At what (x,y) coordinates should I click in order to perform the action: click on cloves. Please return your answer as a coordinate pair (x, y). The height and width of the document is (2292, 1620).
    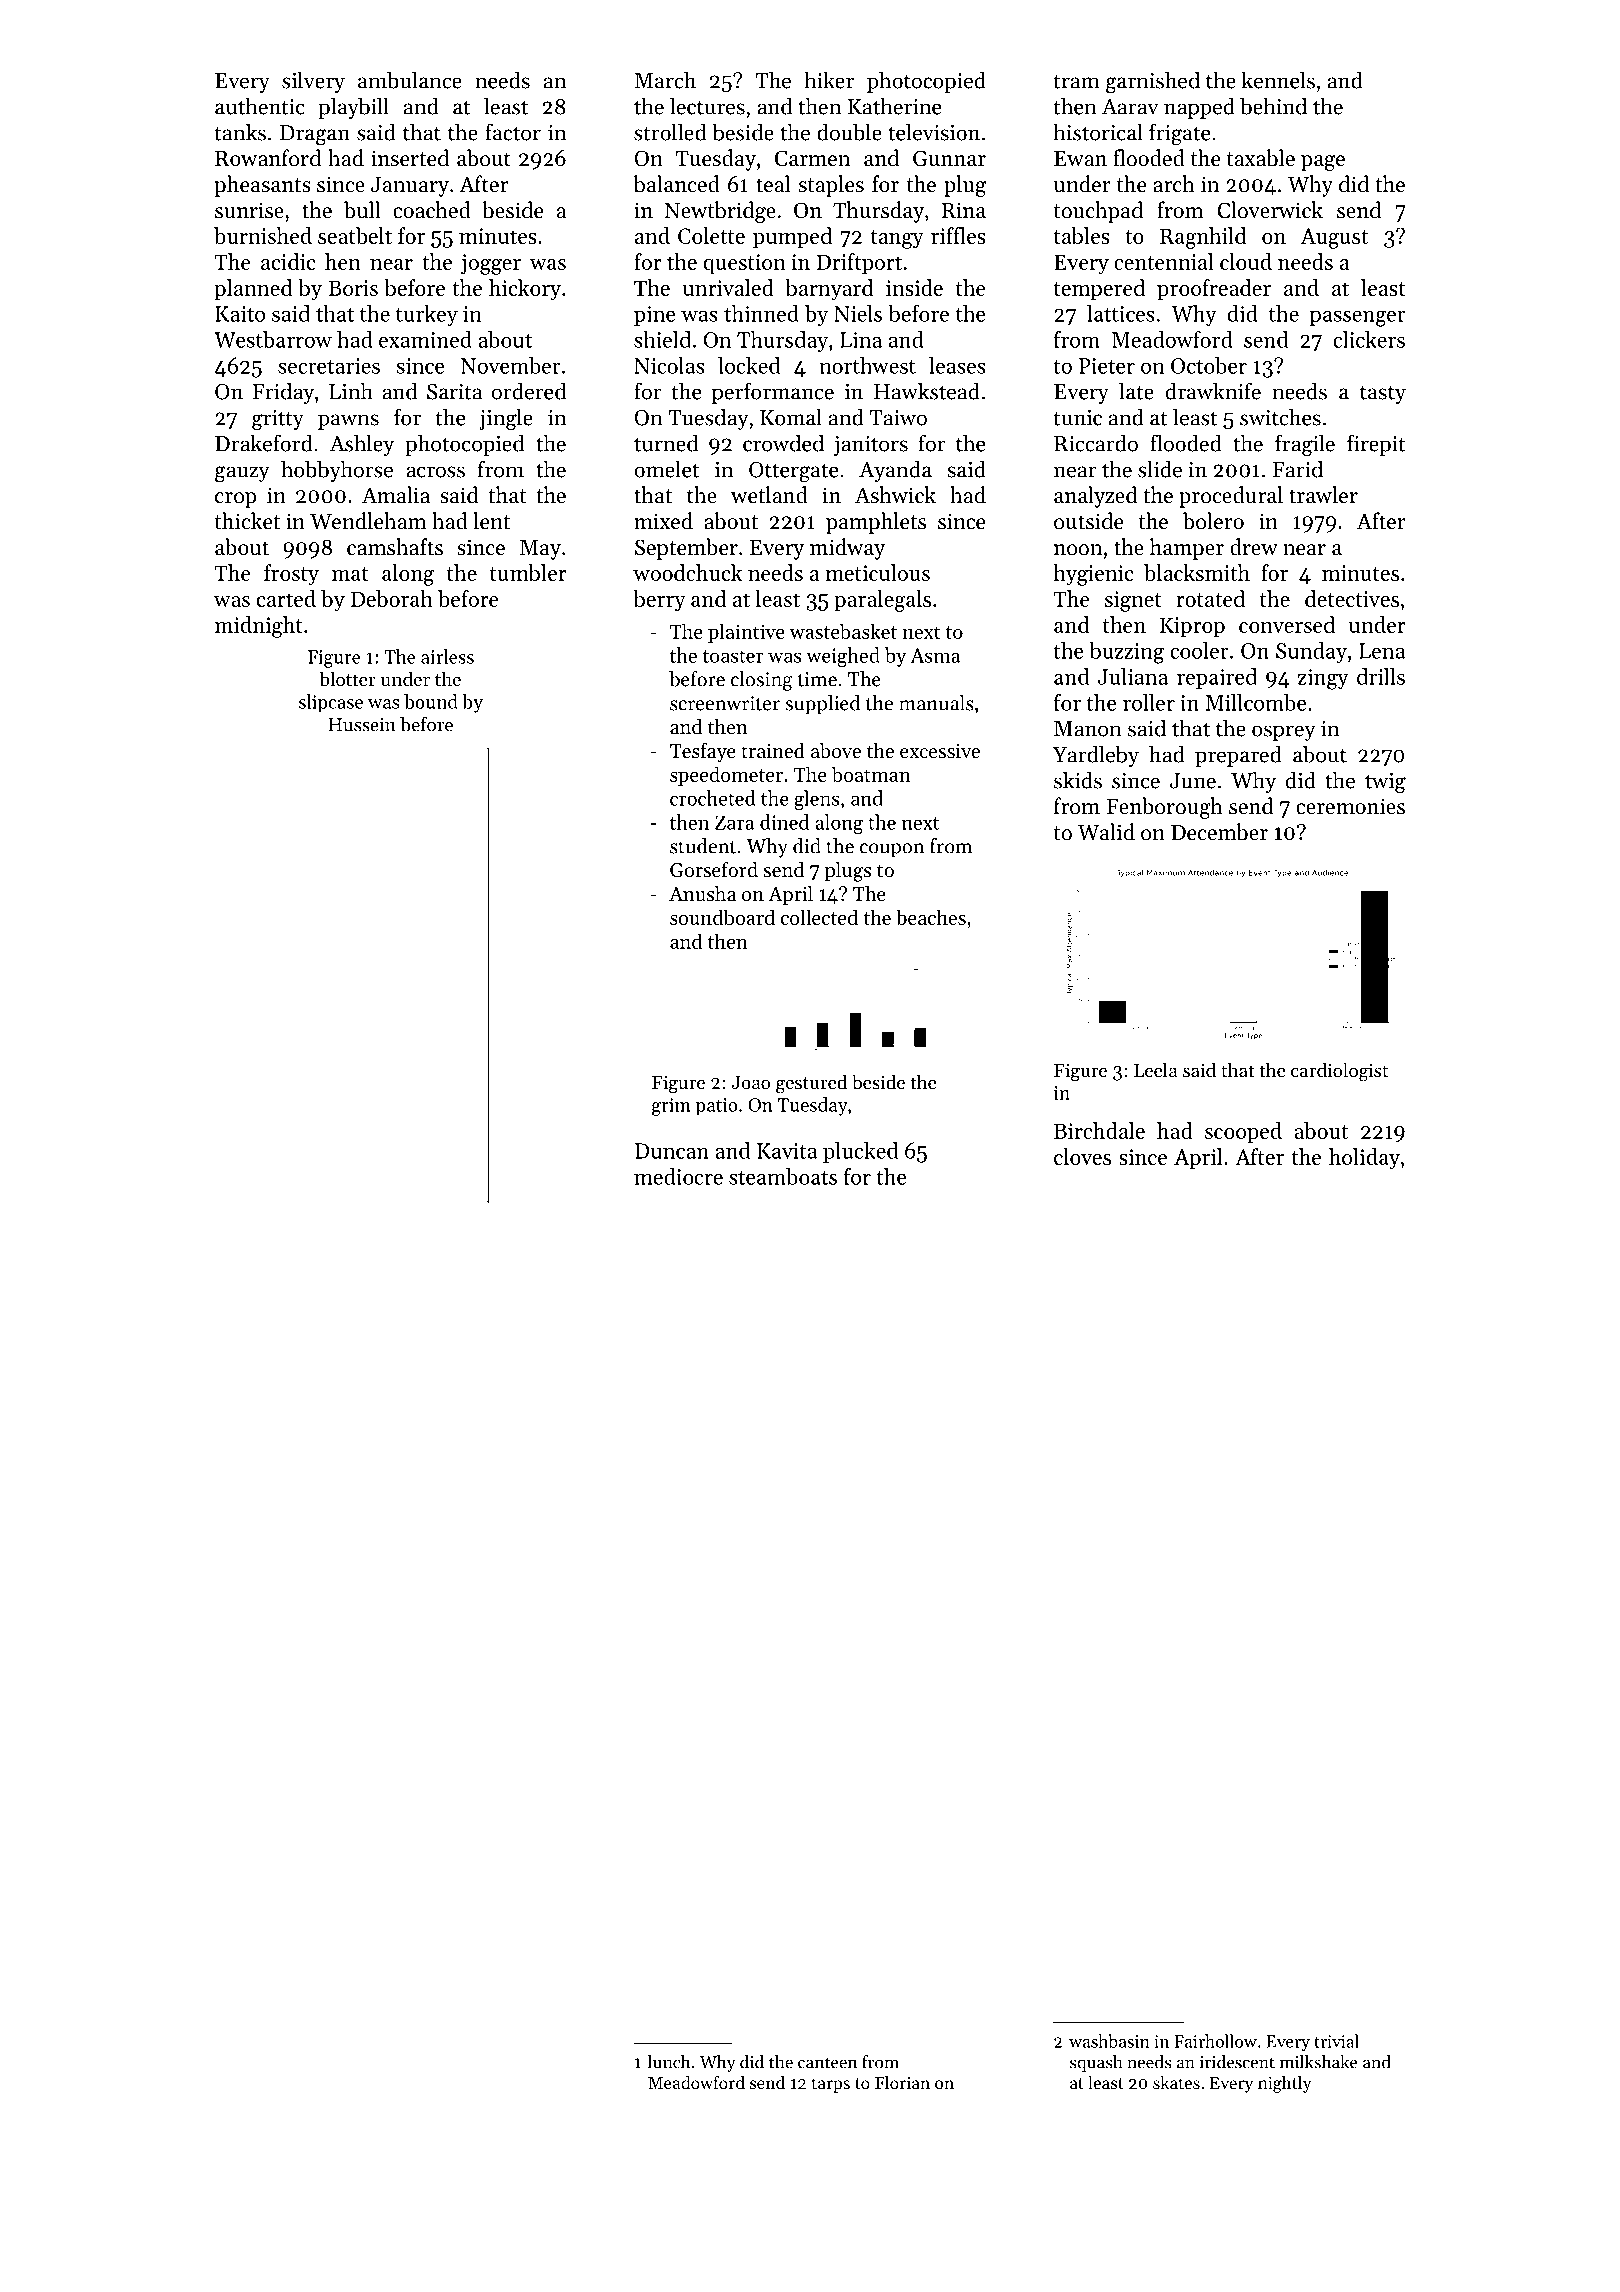
    Looking at the image, I should click on (1082, 1156).
